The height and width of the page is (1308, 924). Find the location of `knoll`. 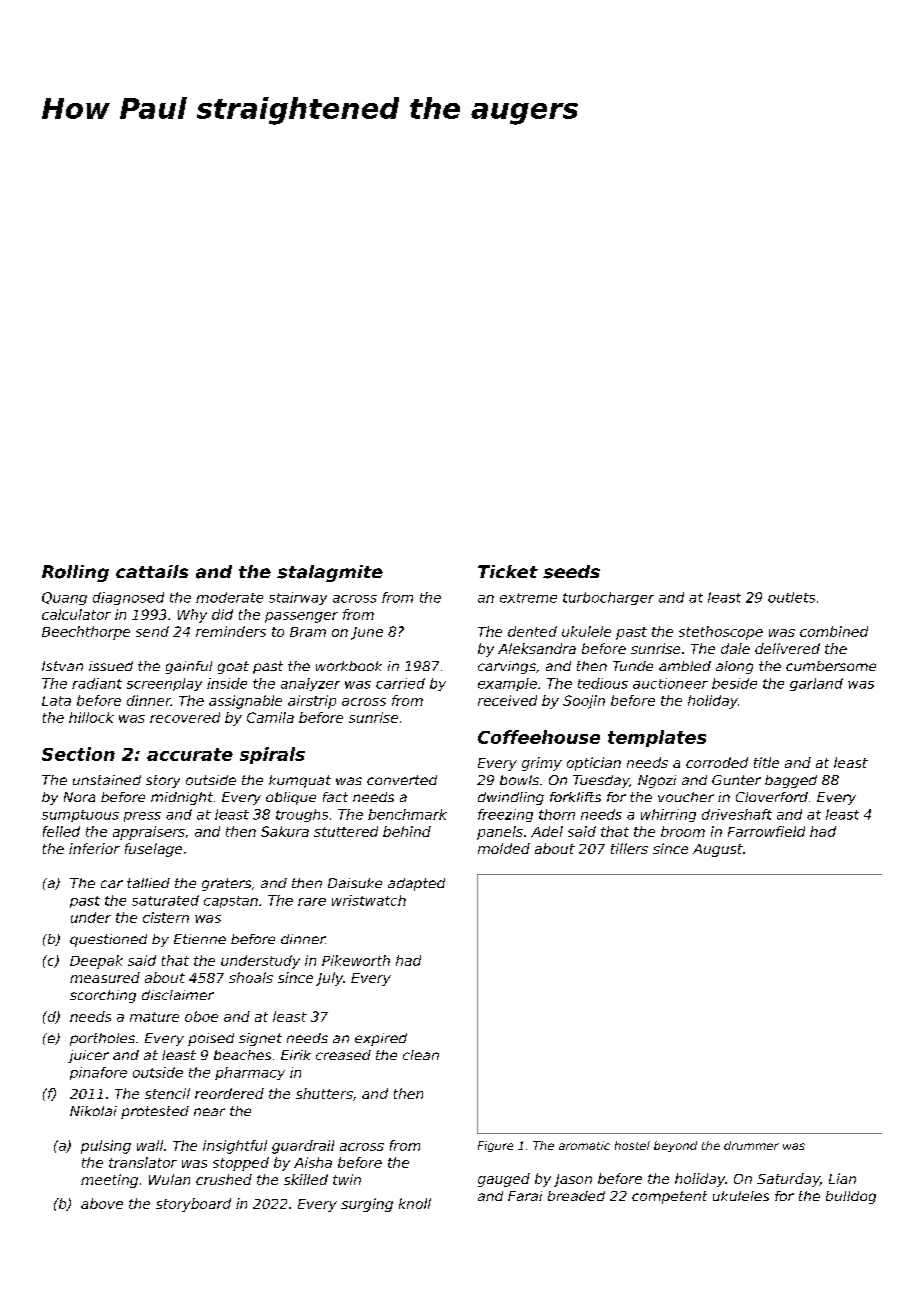

knoll is located at coordinates (415, 1203).
